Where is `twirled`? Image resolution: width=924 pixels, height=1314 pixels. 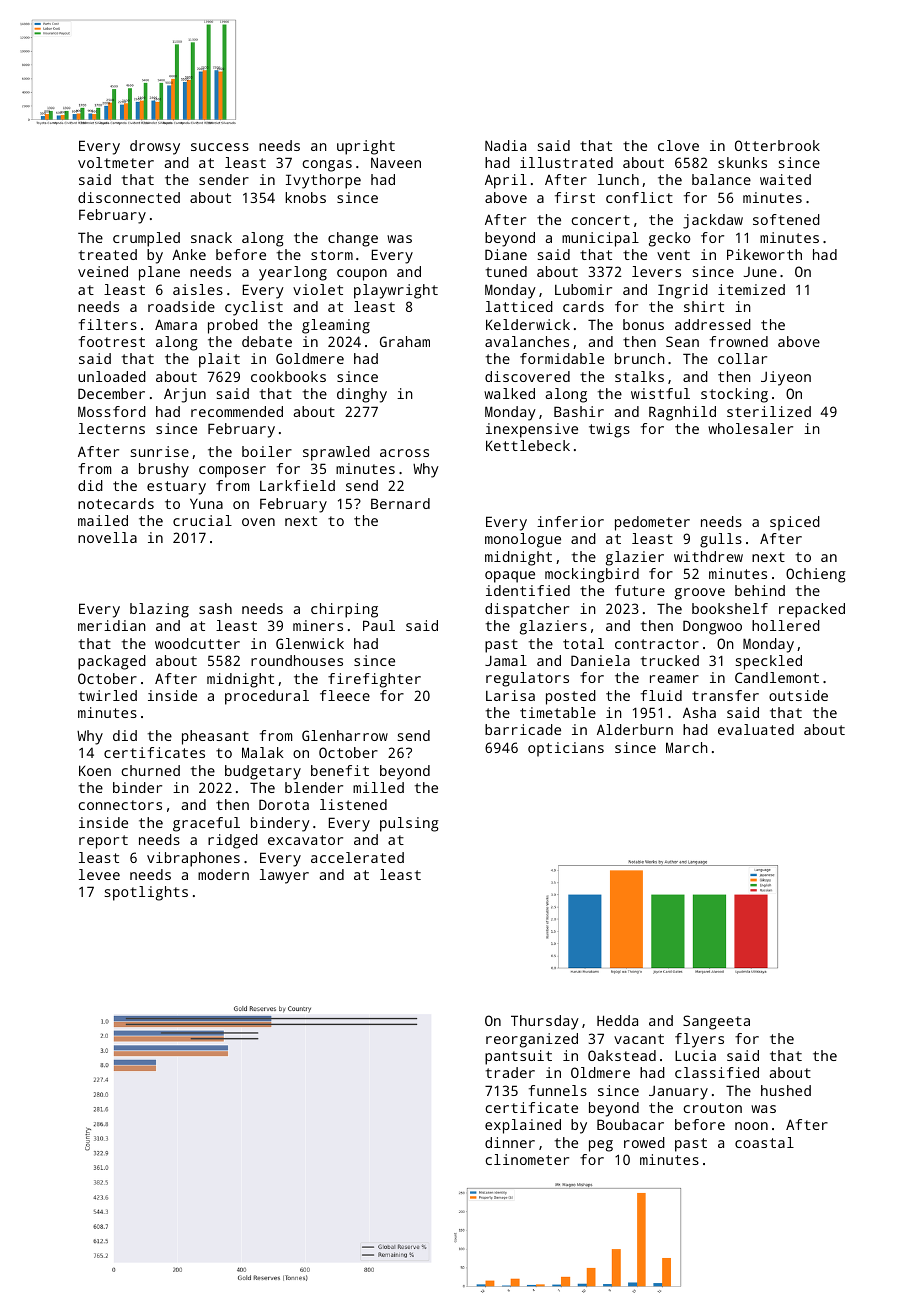 twirled is located at coordinates (108, 695).
